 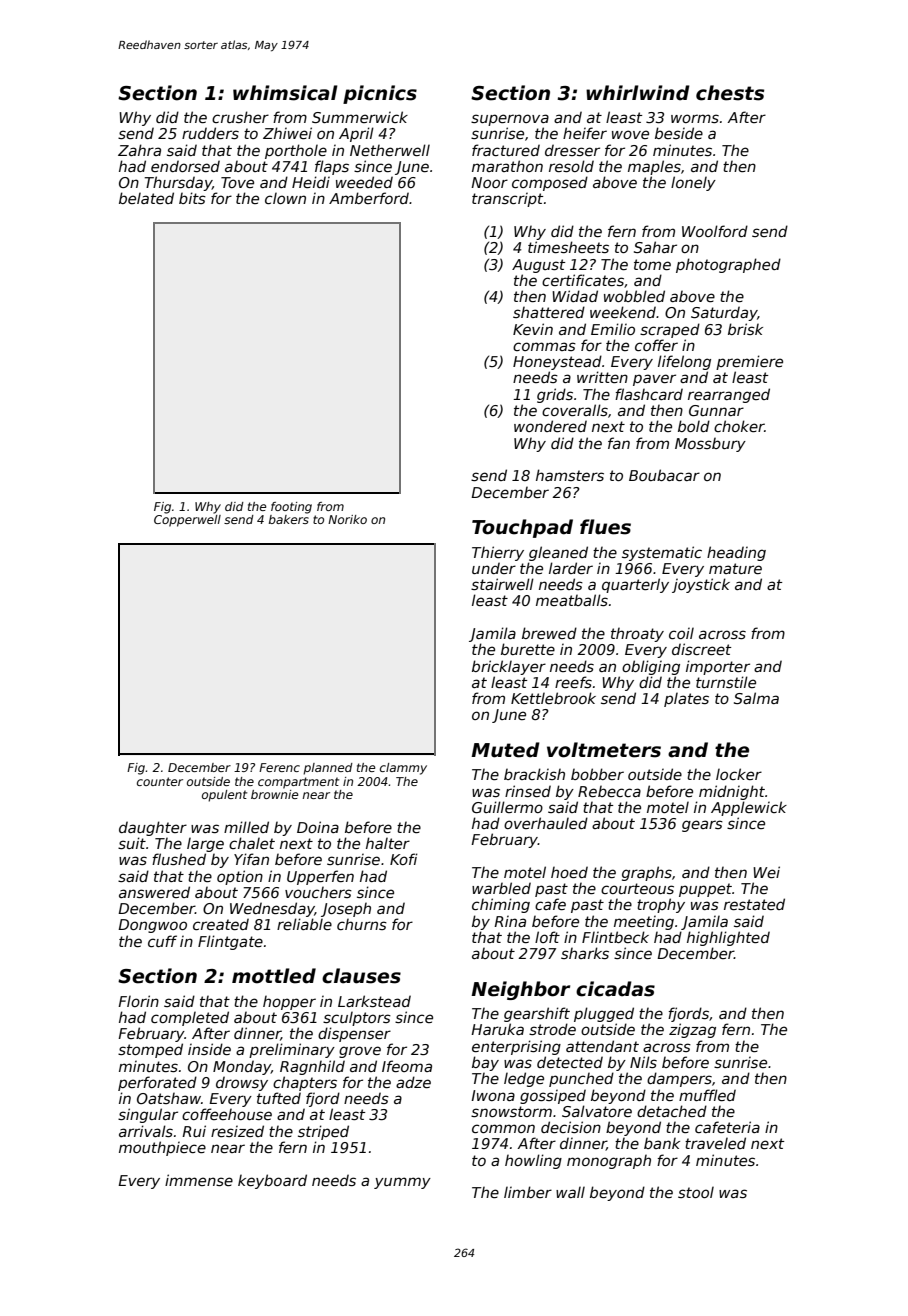 I want to click on flues, so click(x=605, y=527).
